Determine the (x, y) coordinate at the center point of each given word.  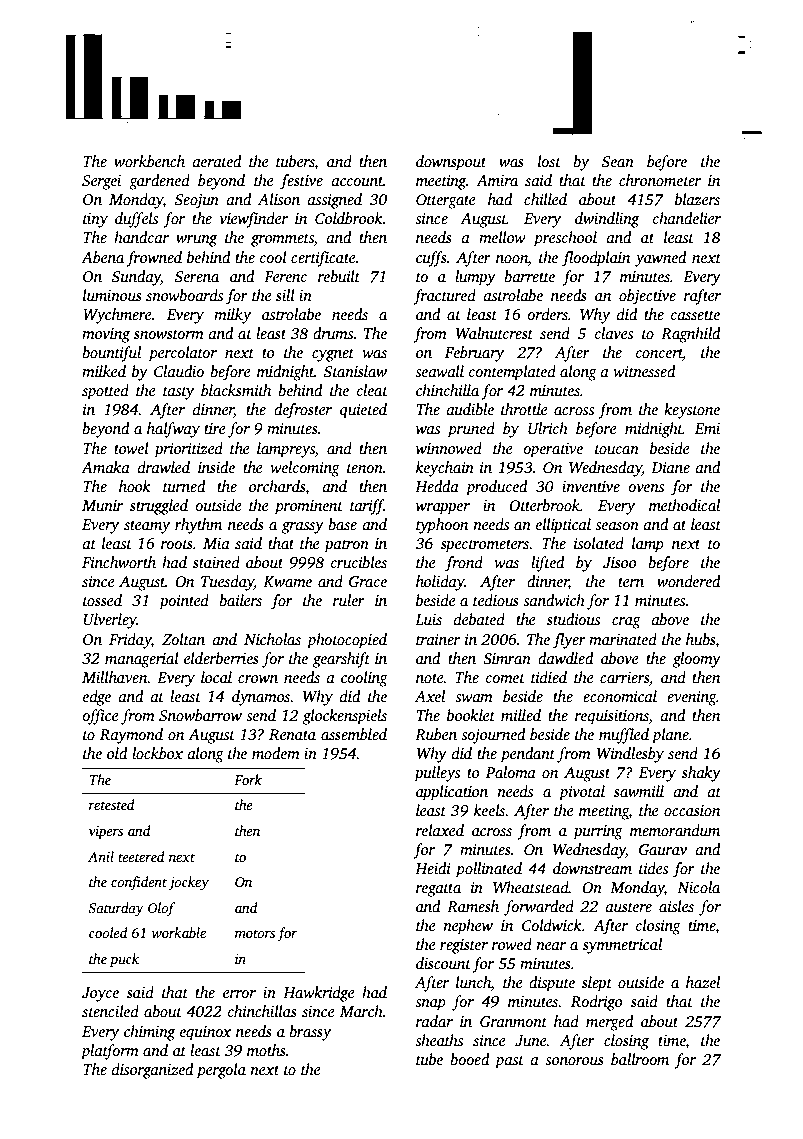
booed (470, 1059)
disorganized (153, 1071)
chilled (545, 199)
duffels (136, 220)
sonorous (574, 1061)
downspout (451, 163)
